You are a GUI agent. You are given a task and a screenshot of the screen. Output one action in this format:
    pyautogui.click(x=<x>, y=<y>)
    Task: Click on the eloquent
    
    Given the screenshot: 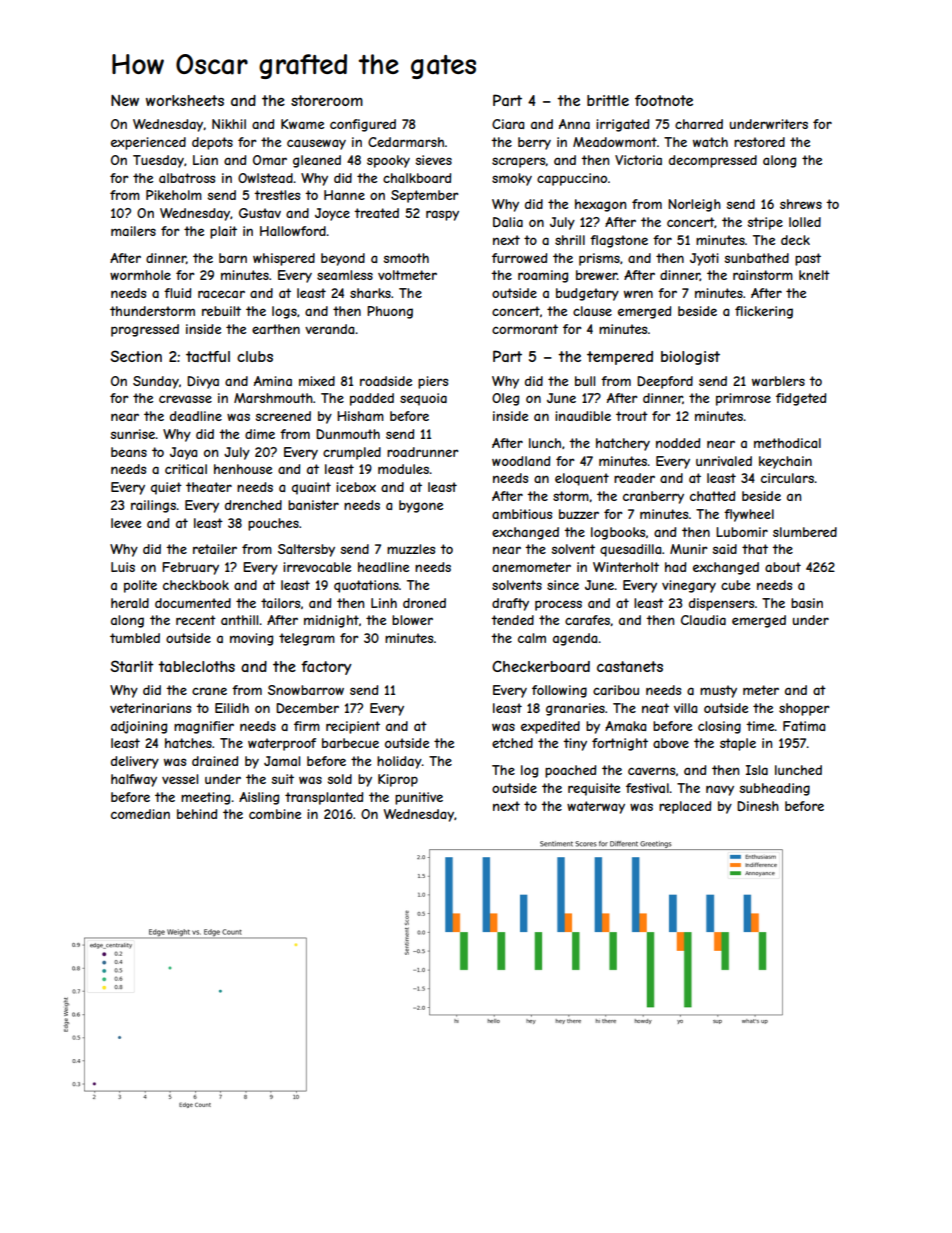 What is the action you would take?
    pyautogui.click(x=582, y=479)
